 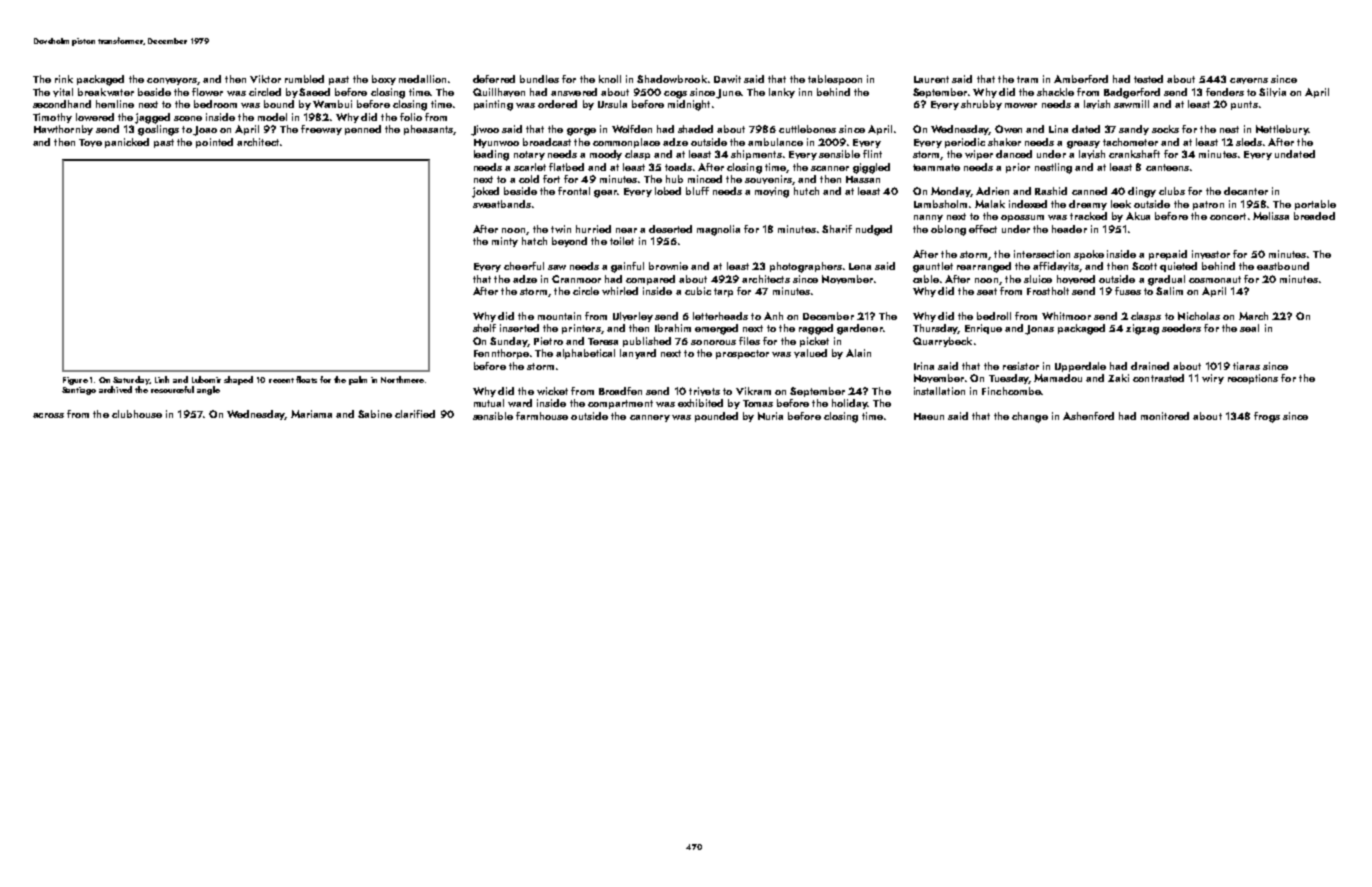 I want to click on cold, so click(x=529, y=179).
